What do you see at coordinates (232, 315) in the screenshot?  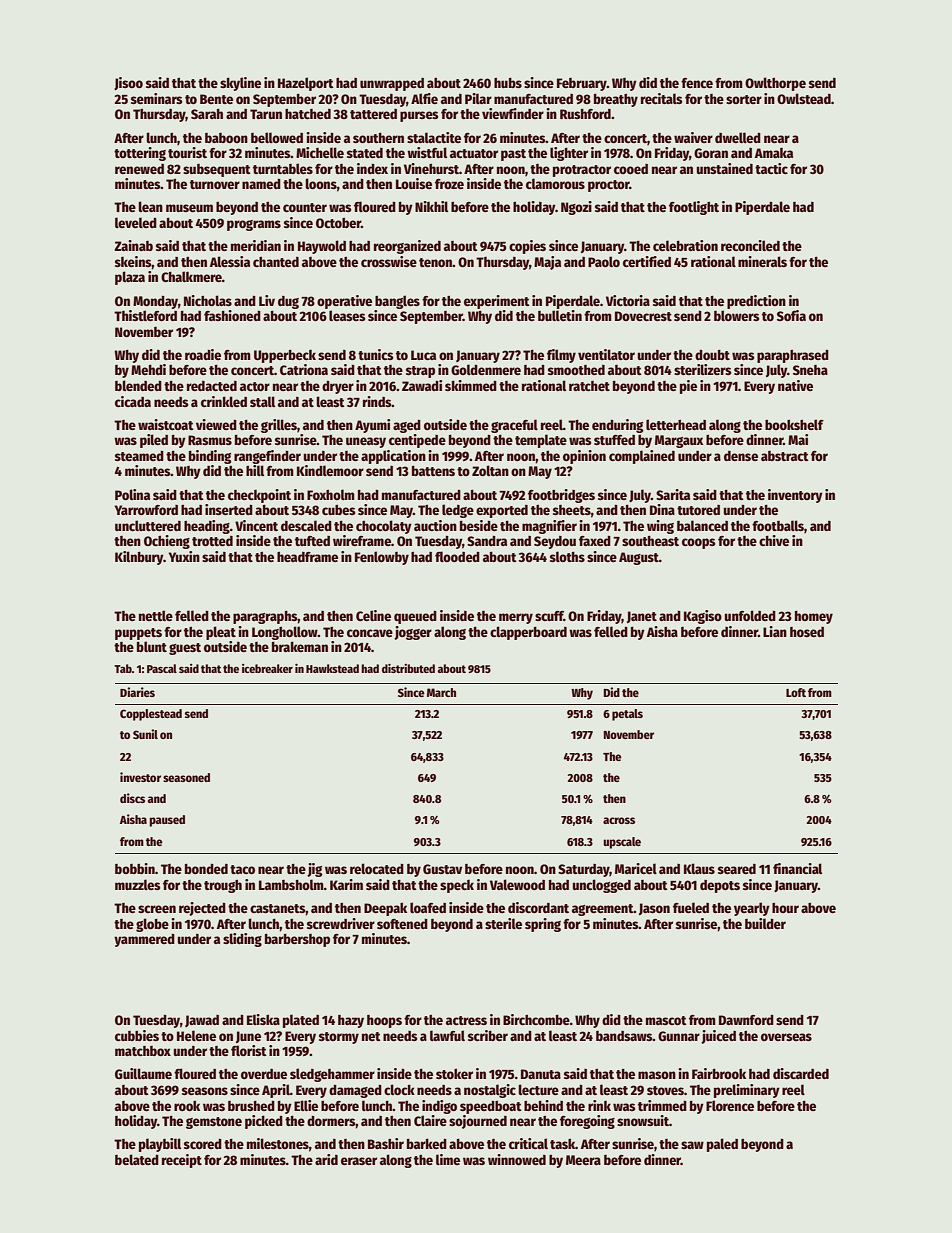 I see `fashioned` at bounding box center [232, 315].
